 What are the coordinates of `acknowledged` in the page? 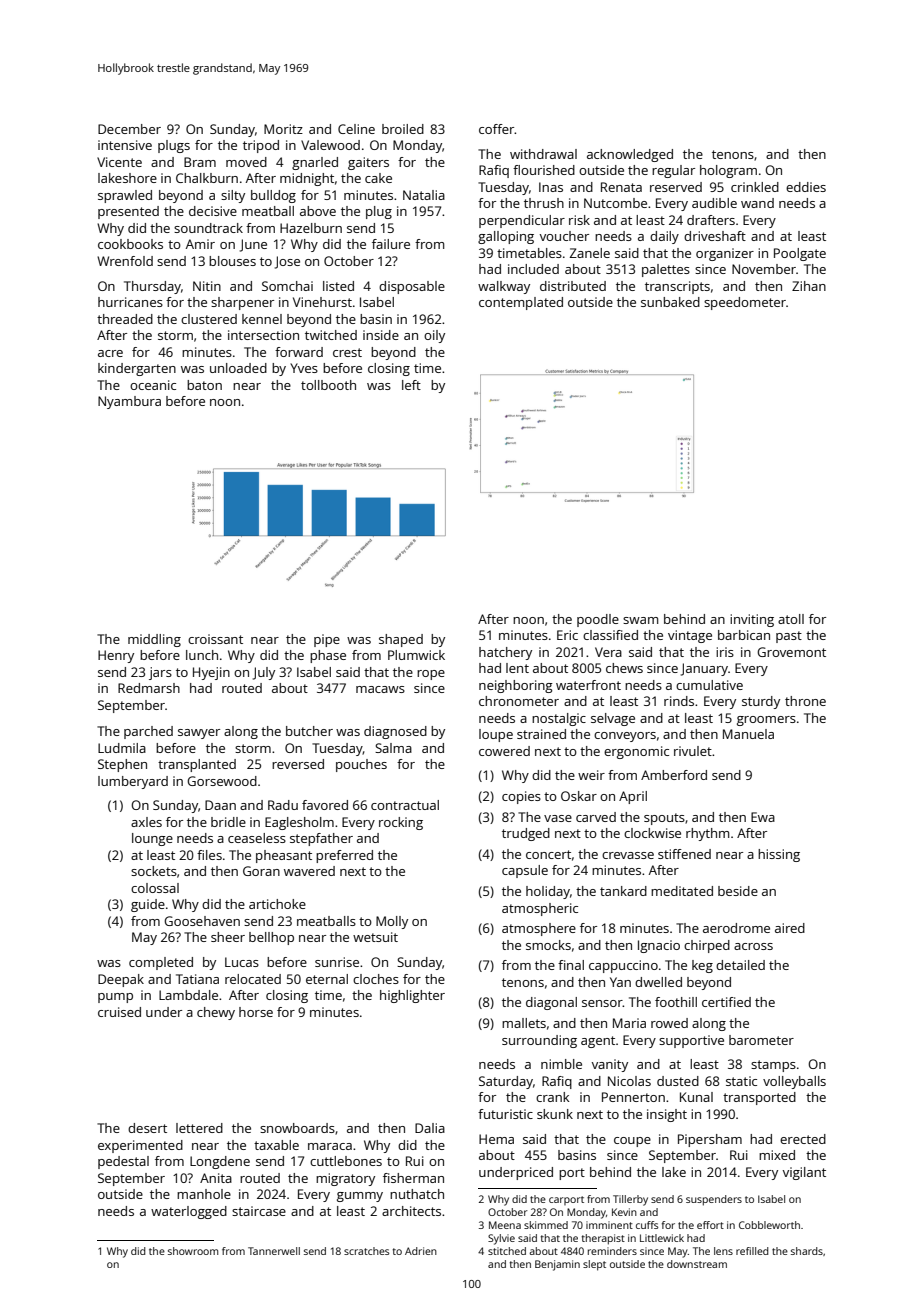 It's located at (630, 155).
